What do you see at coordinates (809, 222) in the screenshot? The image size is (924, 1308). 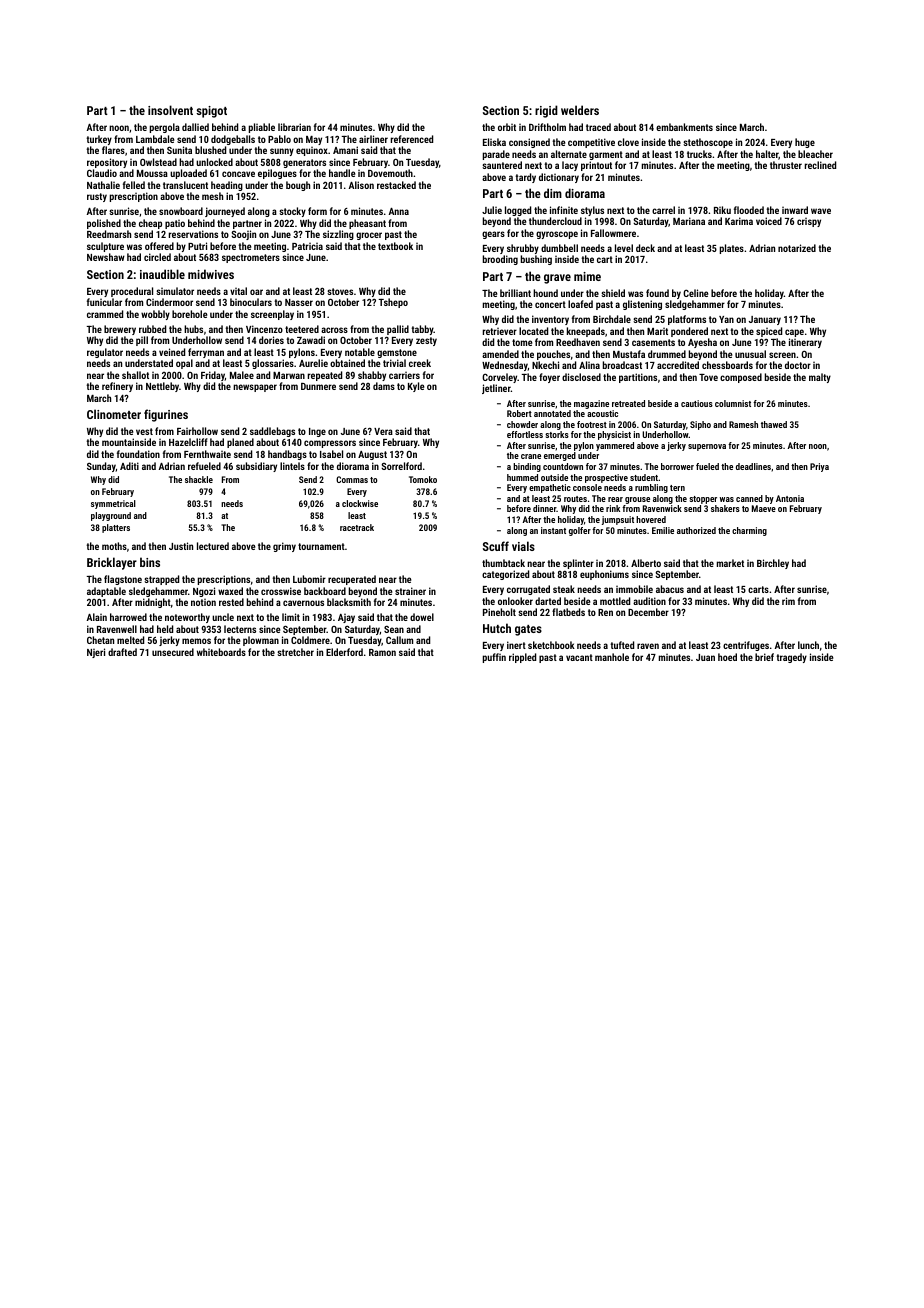 I see `crispy` at bounding box center [809, 222].
